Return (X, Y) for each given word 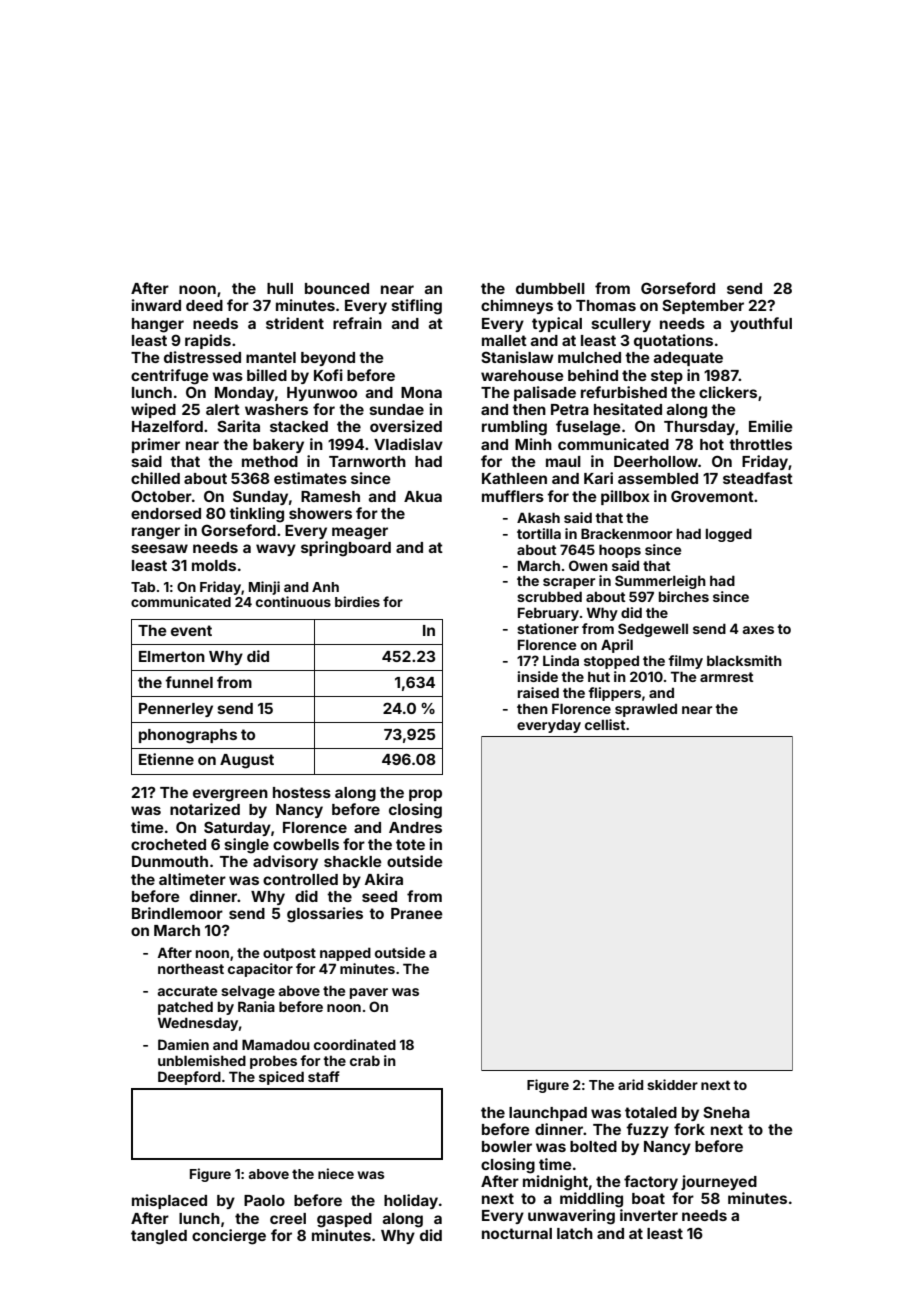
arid (630, 1084)
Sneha (726, 1112)
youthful (761, 324)
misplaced (169, 1201)
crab (365, 1060)
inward (156, 305)
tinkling (256, 515)
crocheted (168, 844)
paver (369, 993)
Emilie (771, 426)
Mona (421, 392)
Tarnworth (367, 461)
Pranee (417, 913)
